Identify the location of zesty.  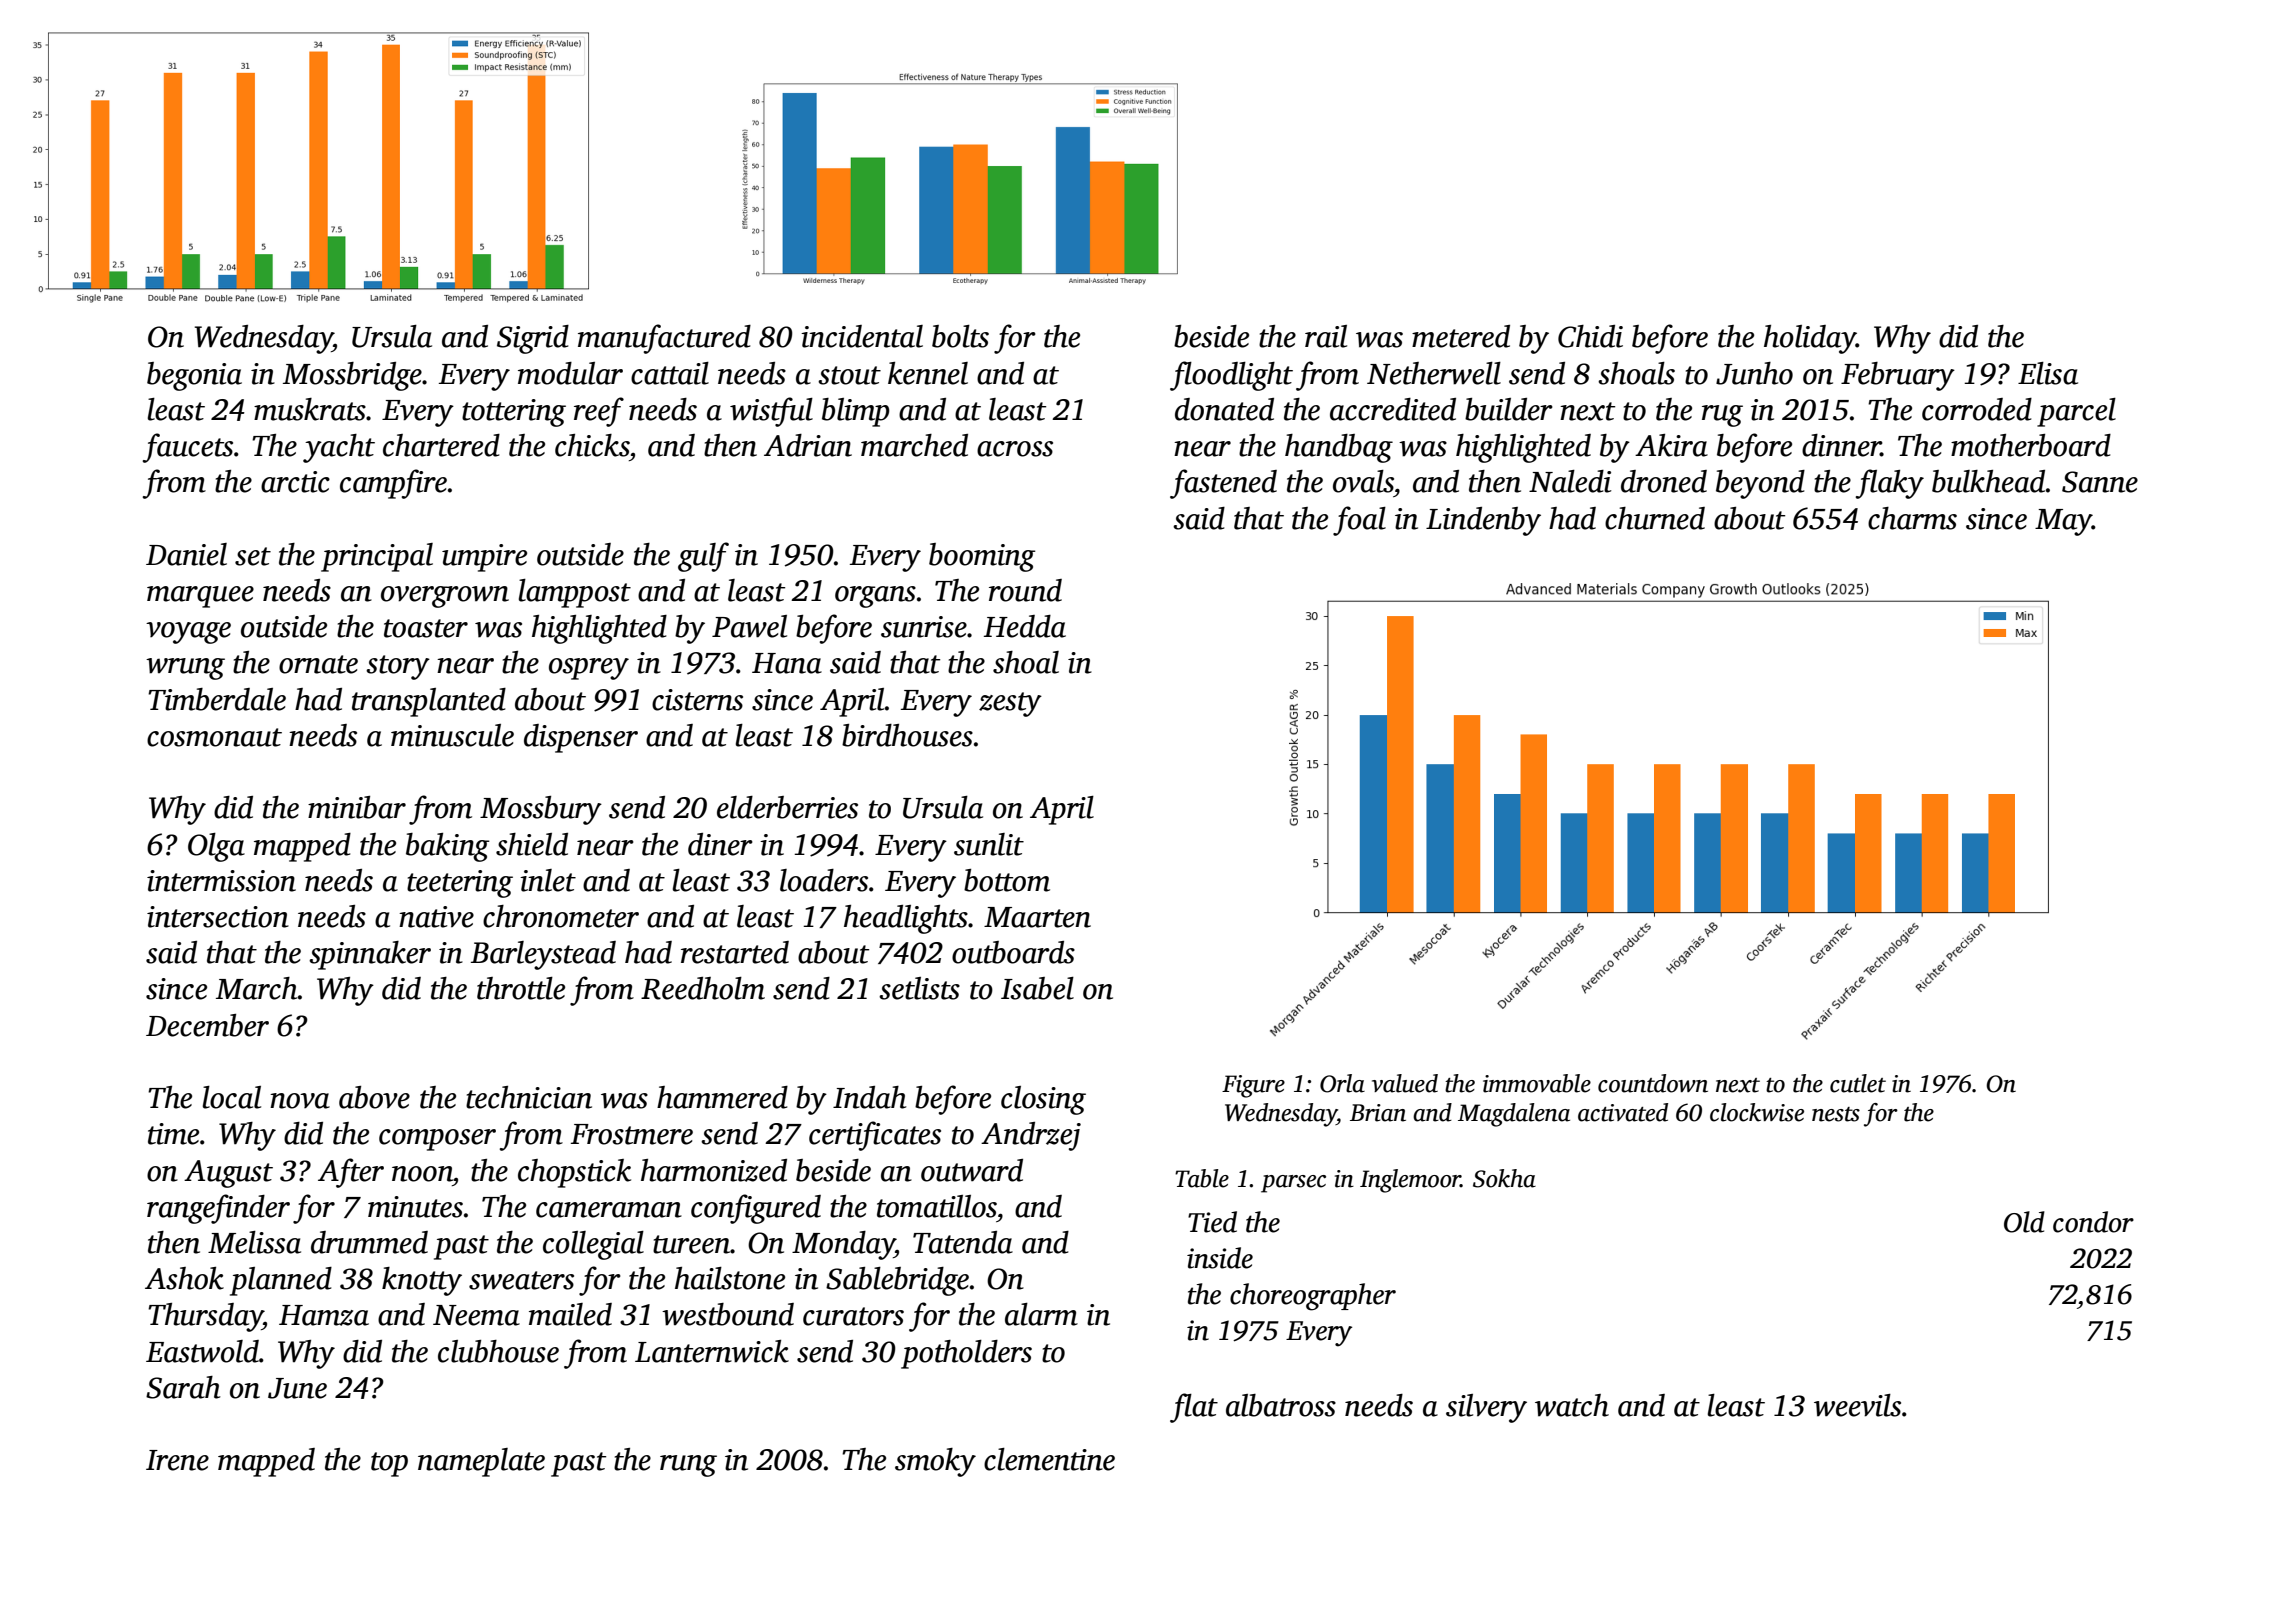
(1010, 704).
